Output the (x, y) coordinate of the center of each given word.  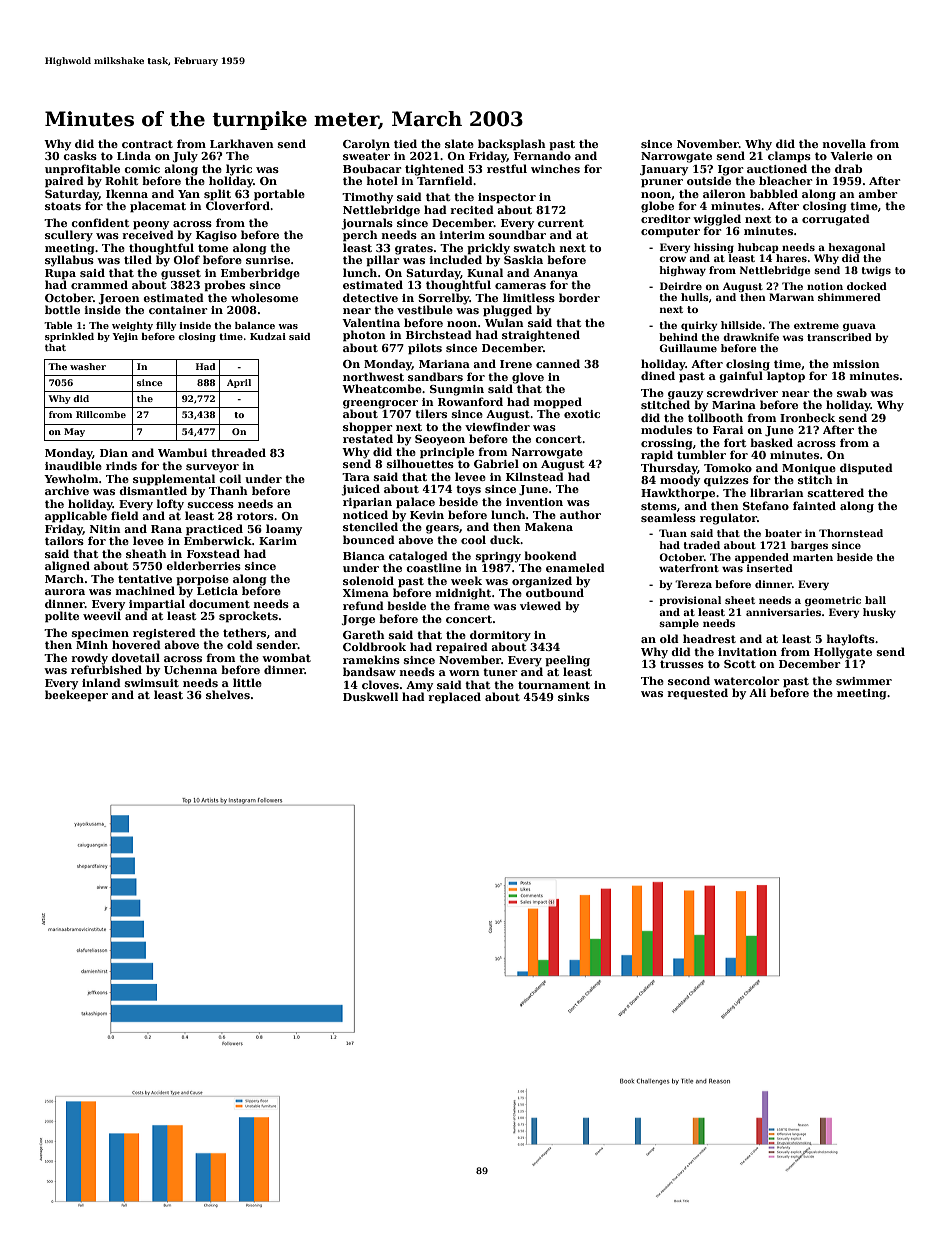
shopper (367, 428)
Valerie (851, 155)
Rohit (121, 180)
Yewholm (71, 478)
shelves (228, 694)
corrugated (836, 220)
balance (255, 325)
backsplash (512, 145)
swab (852, 392)
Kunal (485, 272)
